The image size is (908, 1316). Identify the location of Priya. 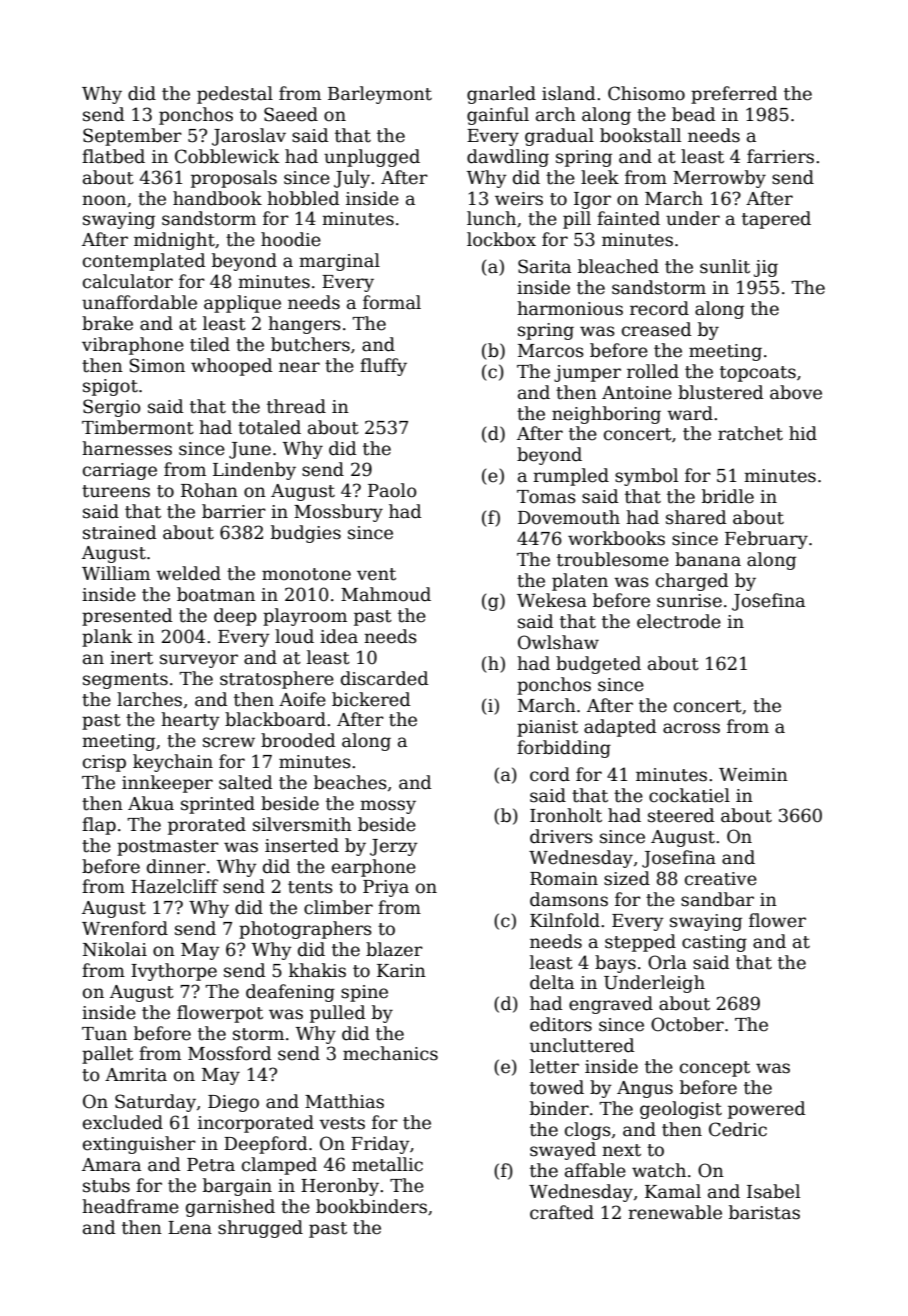
(386, 888).
